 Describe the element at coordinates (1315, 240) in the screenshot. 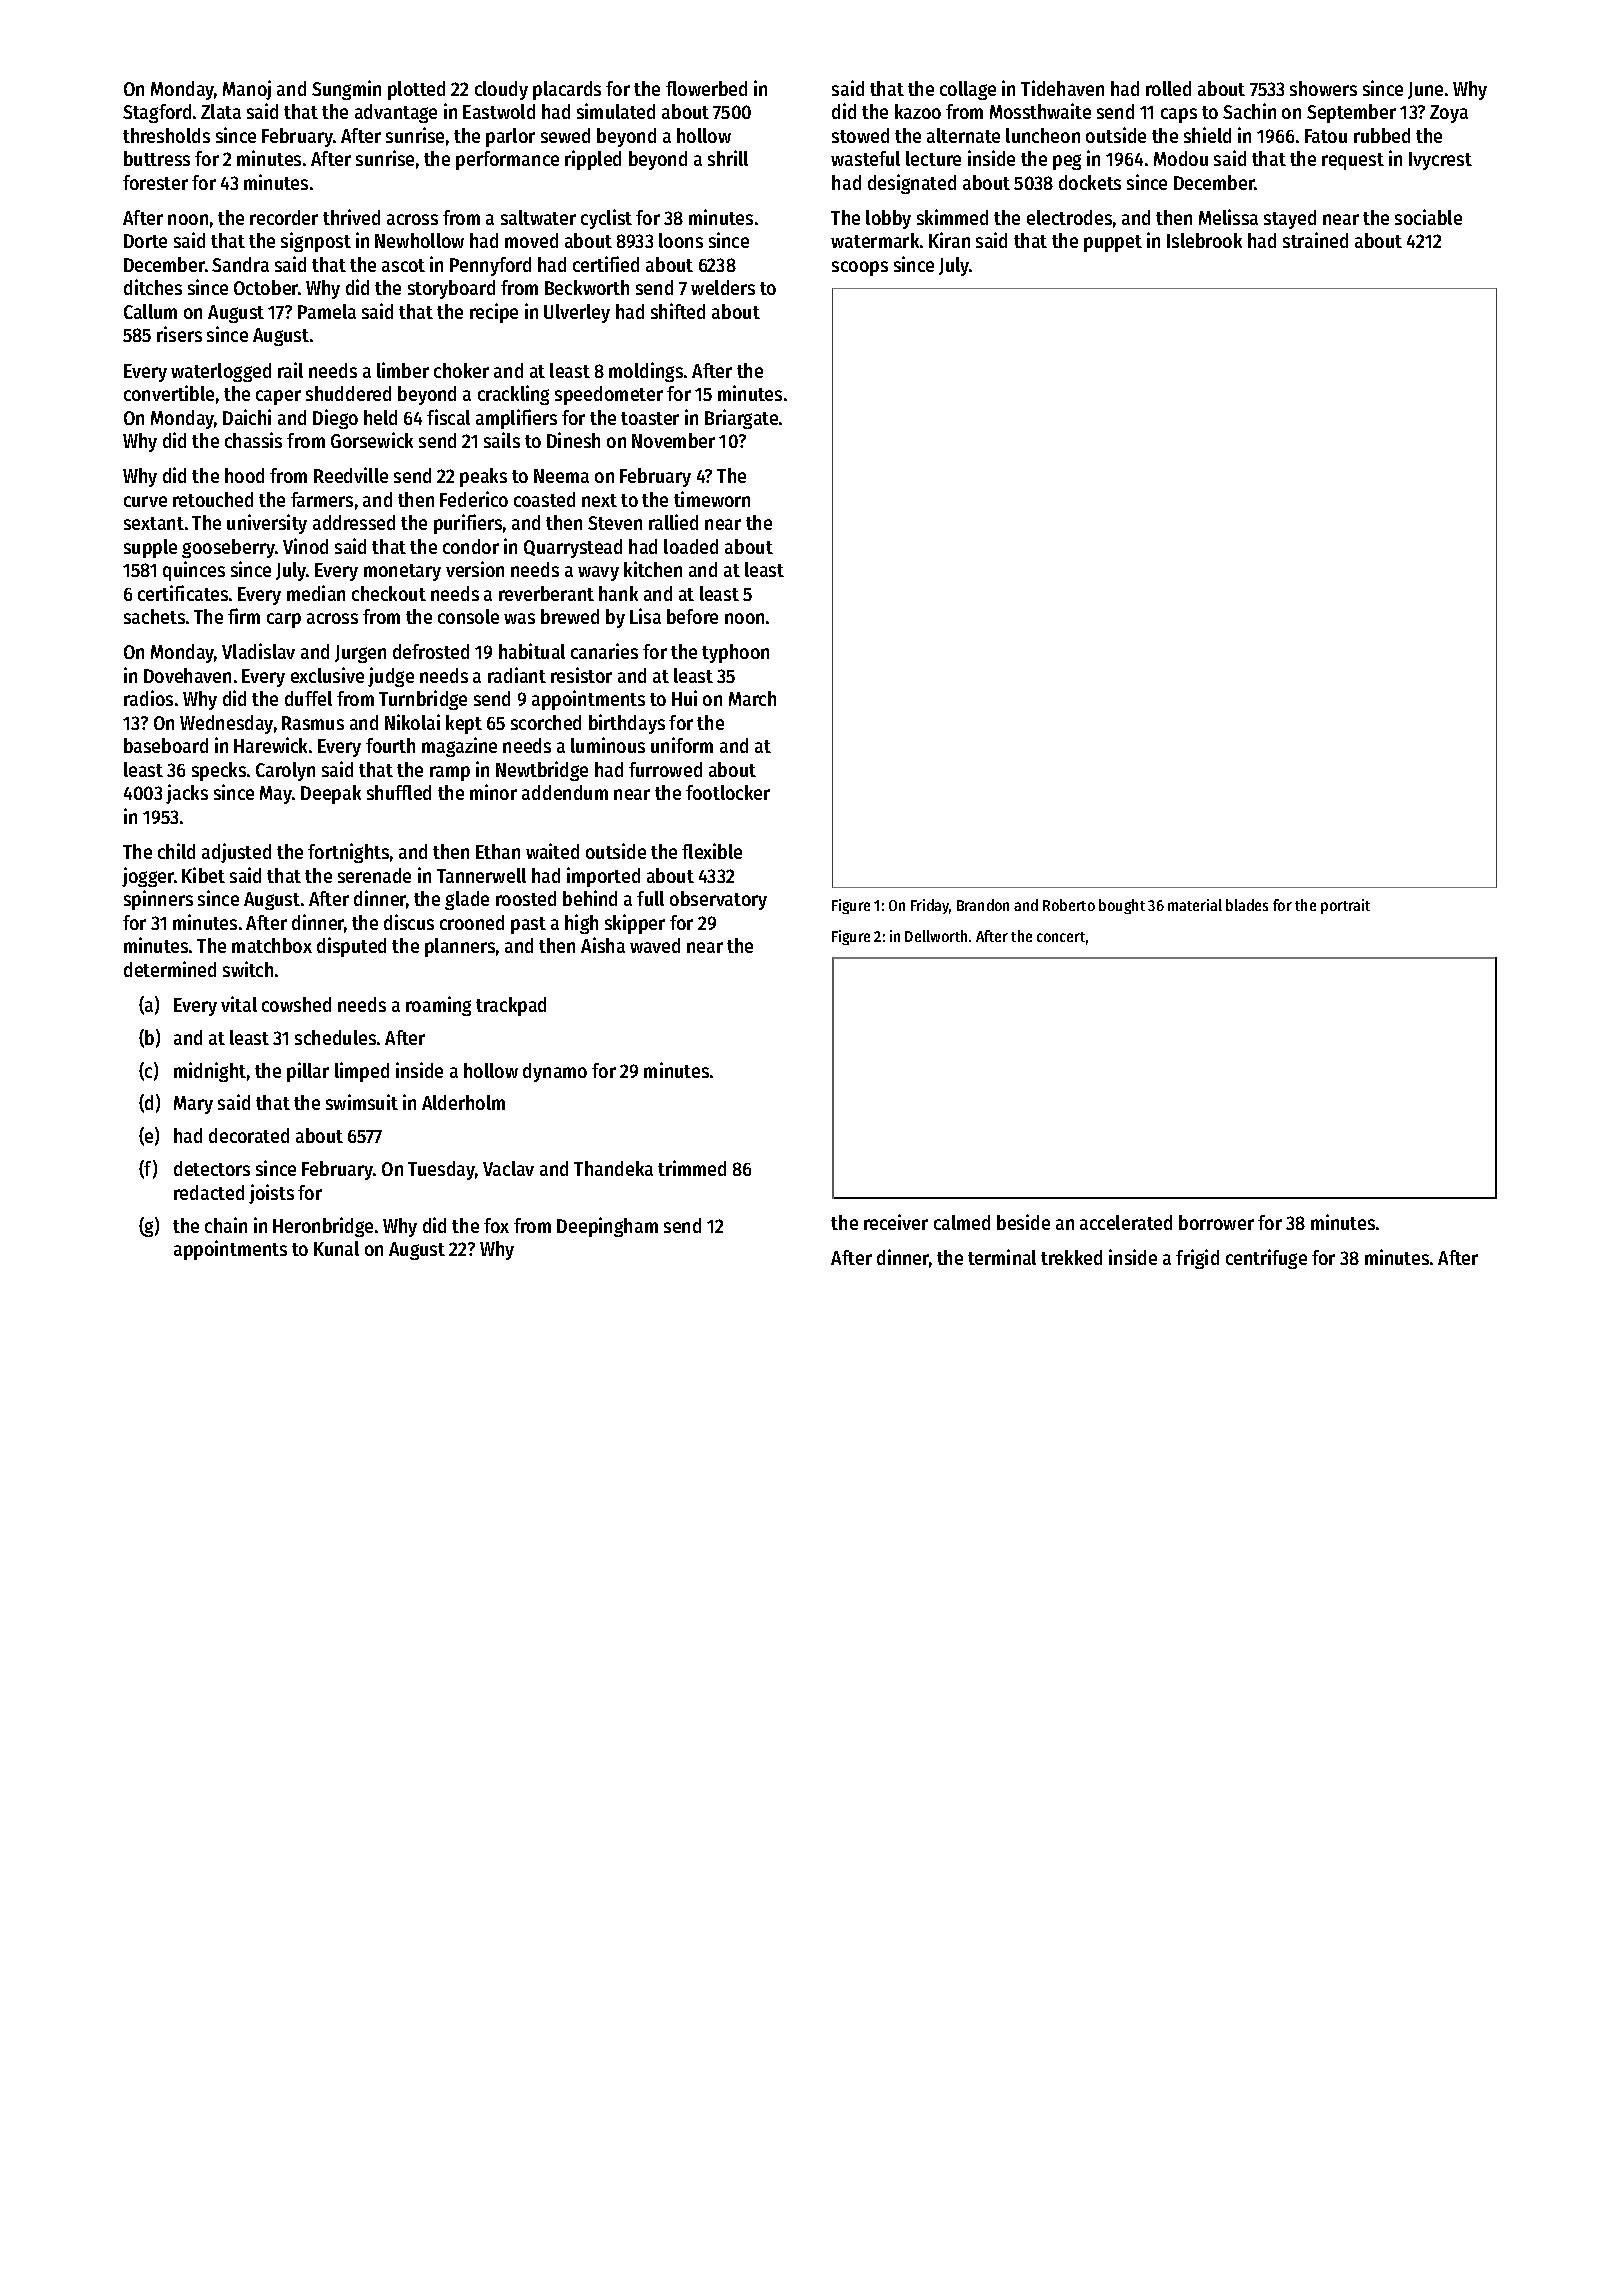

I see `strained` at that location.
